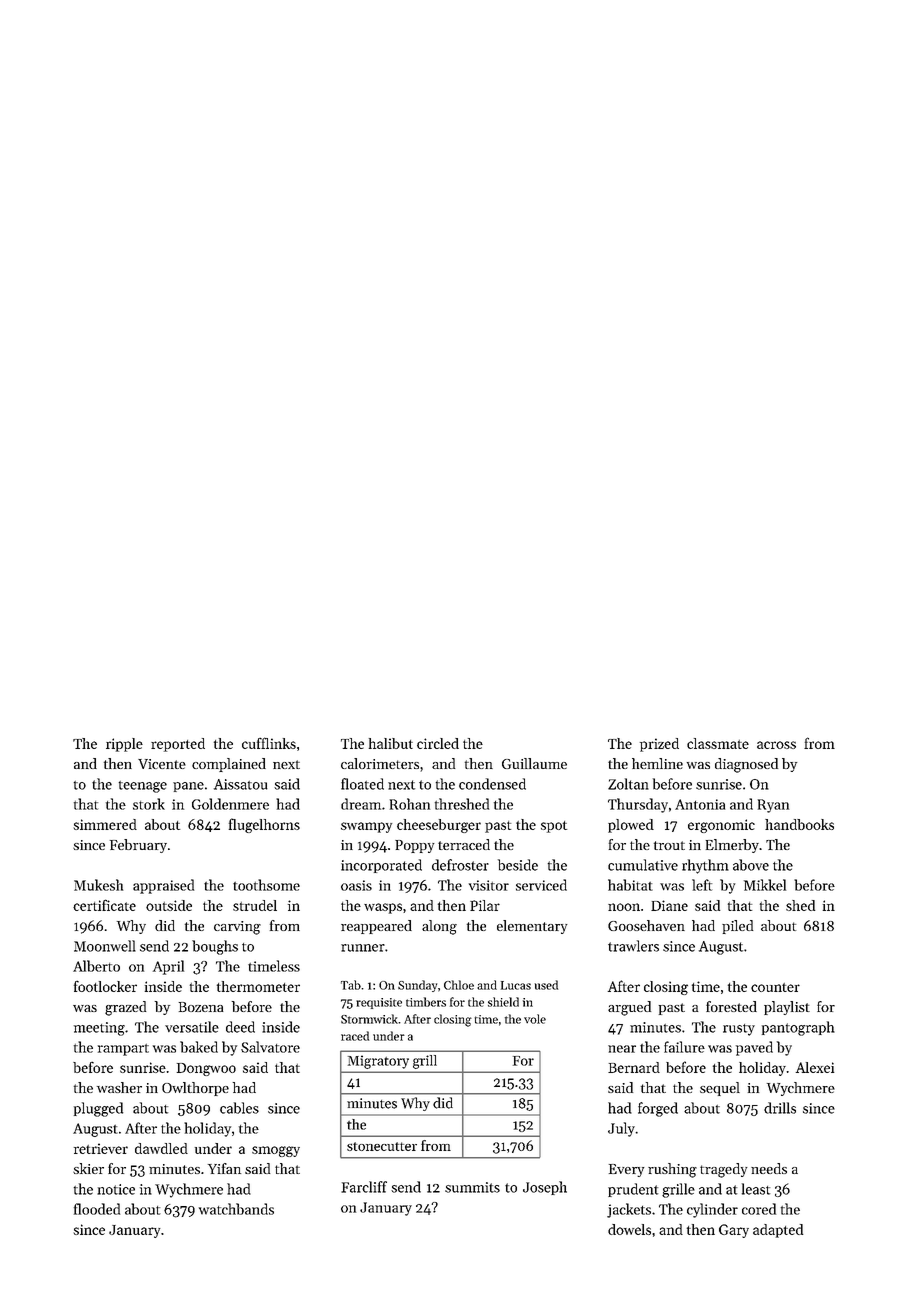 This screenshot has height=1316, width=908. What do you see at coordinates (96, 966) in the screenshot?
I see `Alberto` at bounding box center [96, 966].
